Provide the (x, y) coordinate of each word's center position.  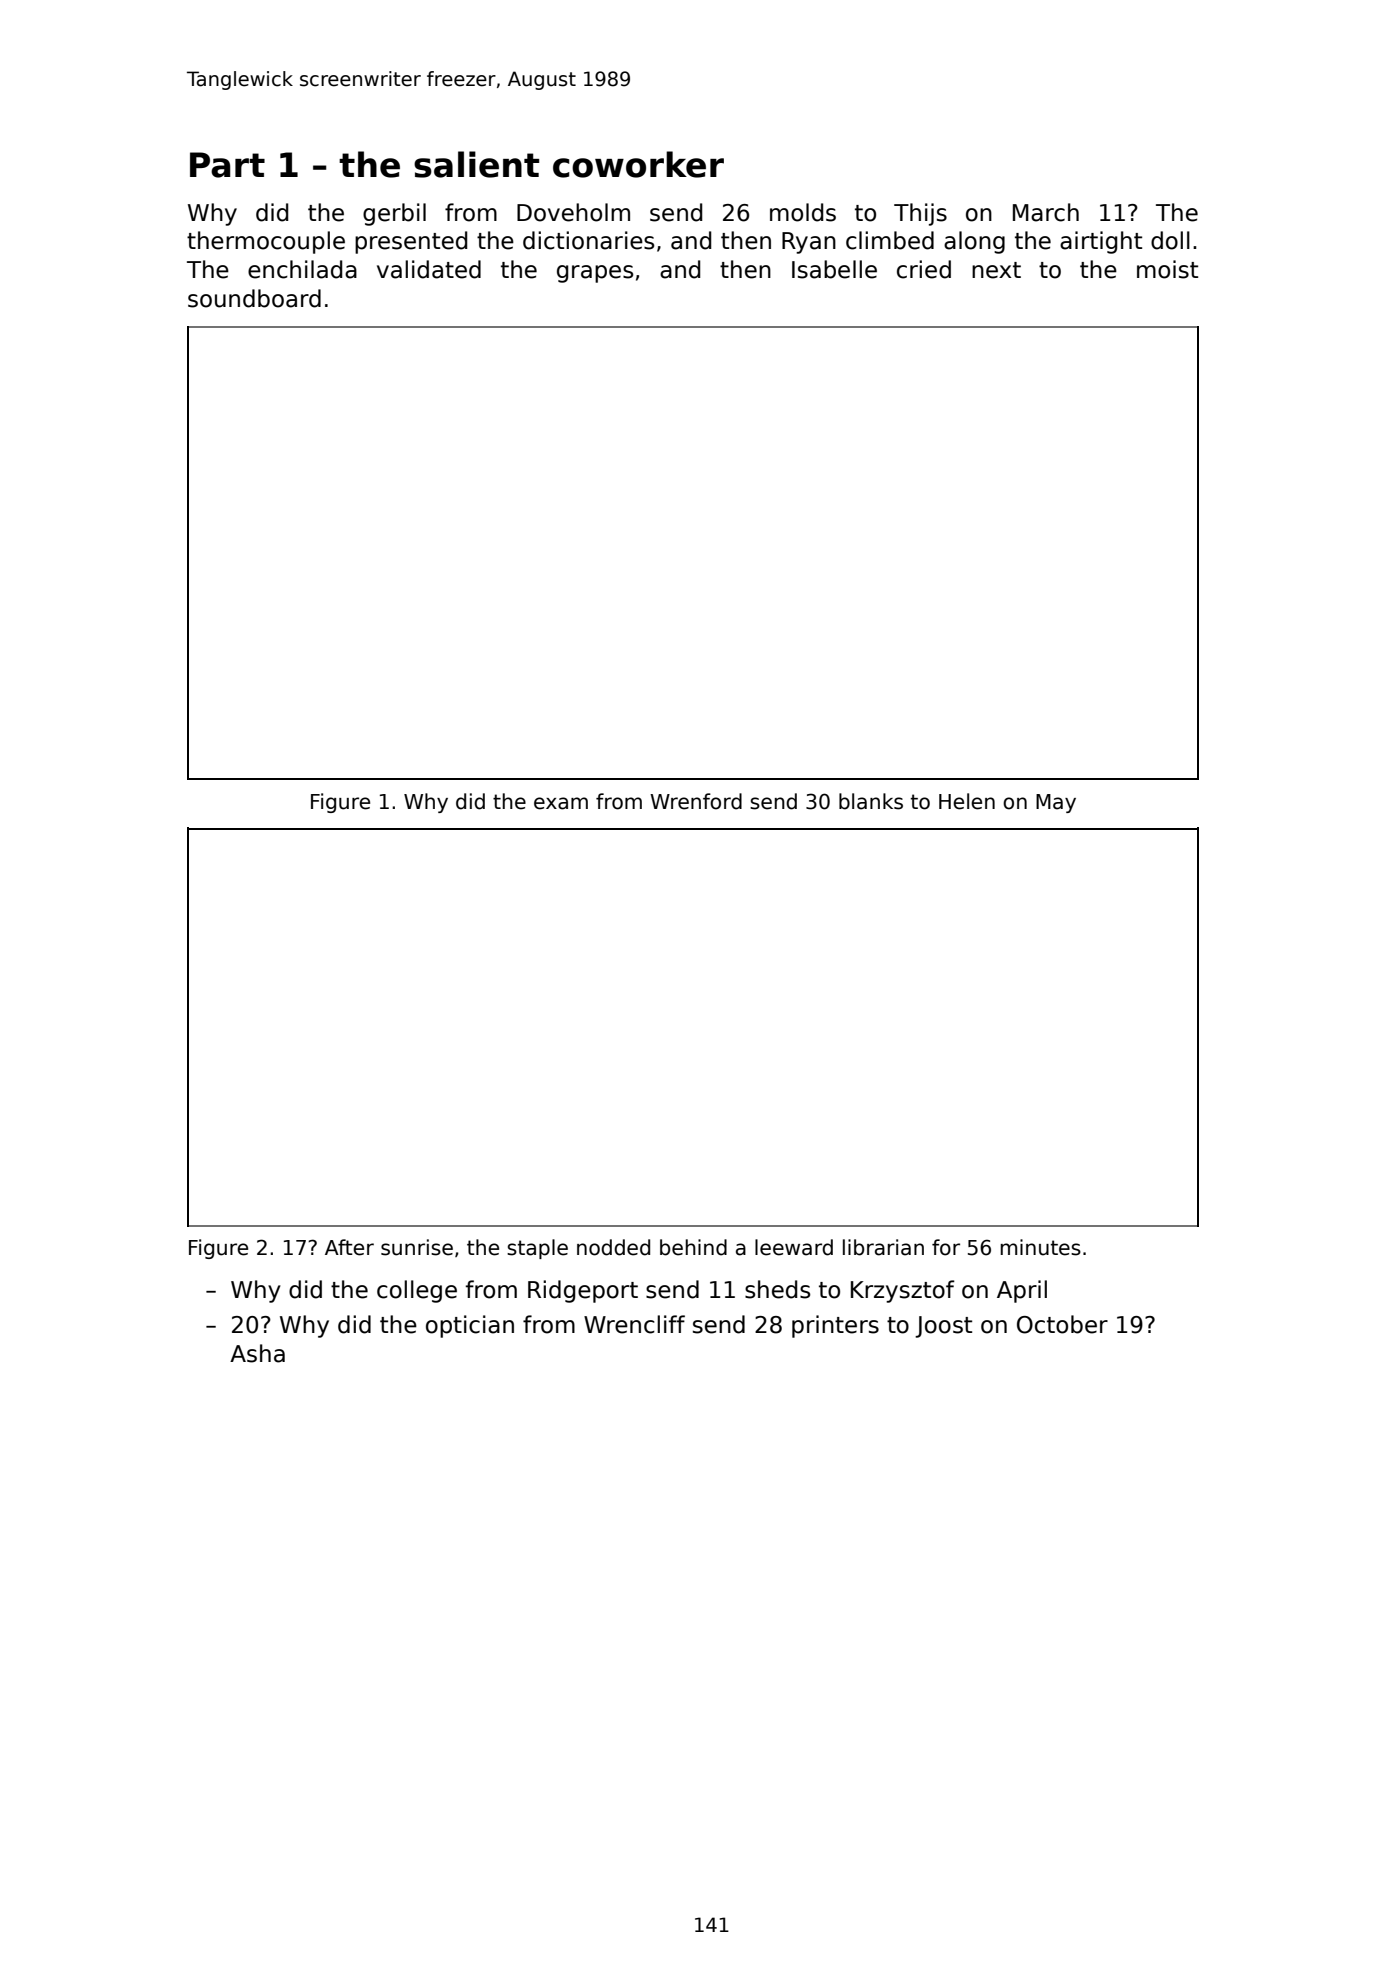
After (349, 1247)
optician (470, 1326)
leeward (794, 1247)
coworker (638, 164)
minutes (1041, 1247)
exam (561, 803)
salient (476, 164)
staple (537, 1249)
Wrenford (696, 801)
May (1056, 803)
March (1046, 212)
